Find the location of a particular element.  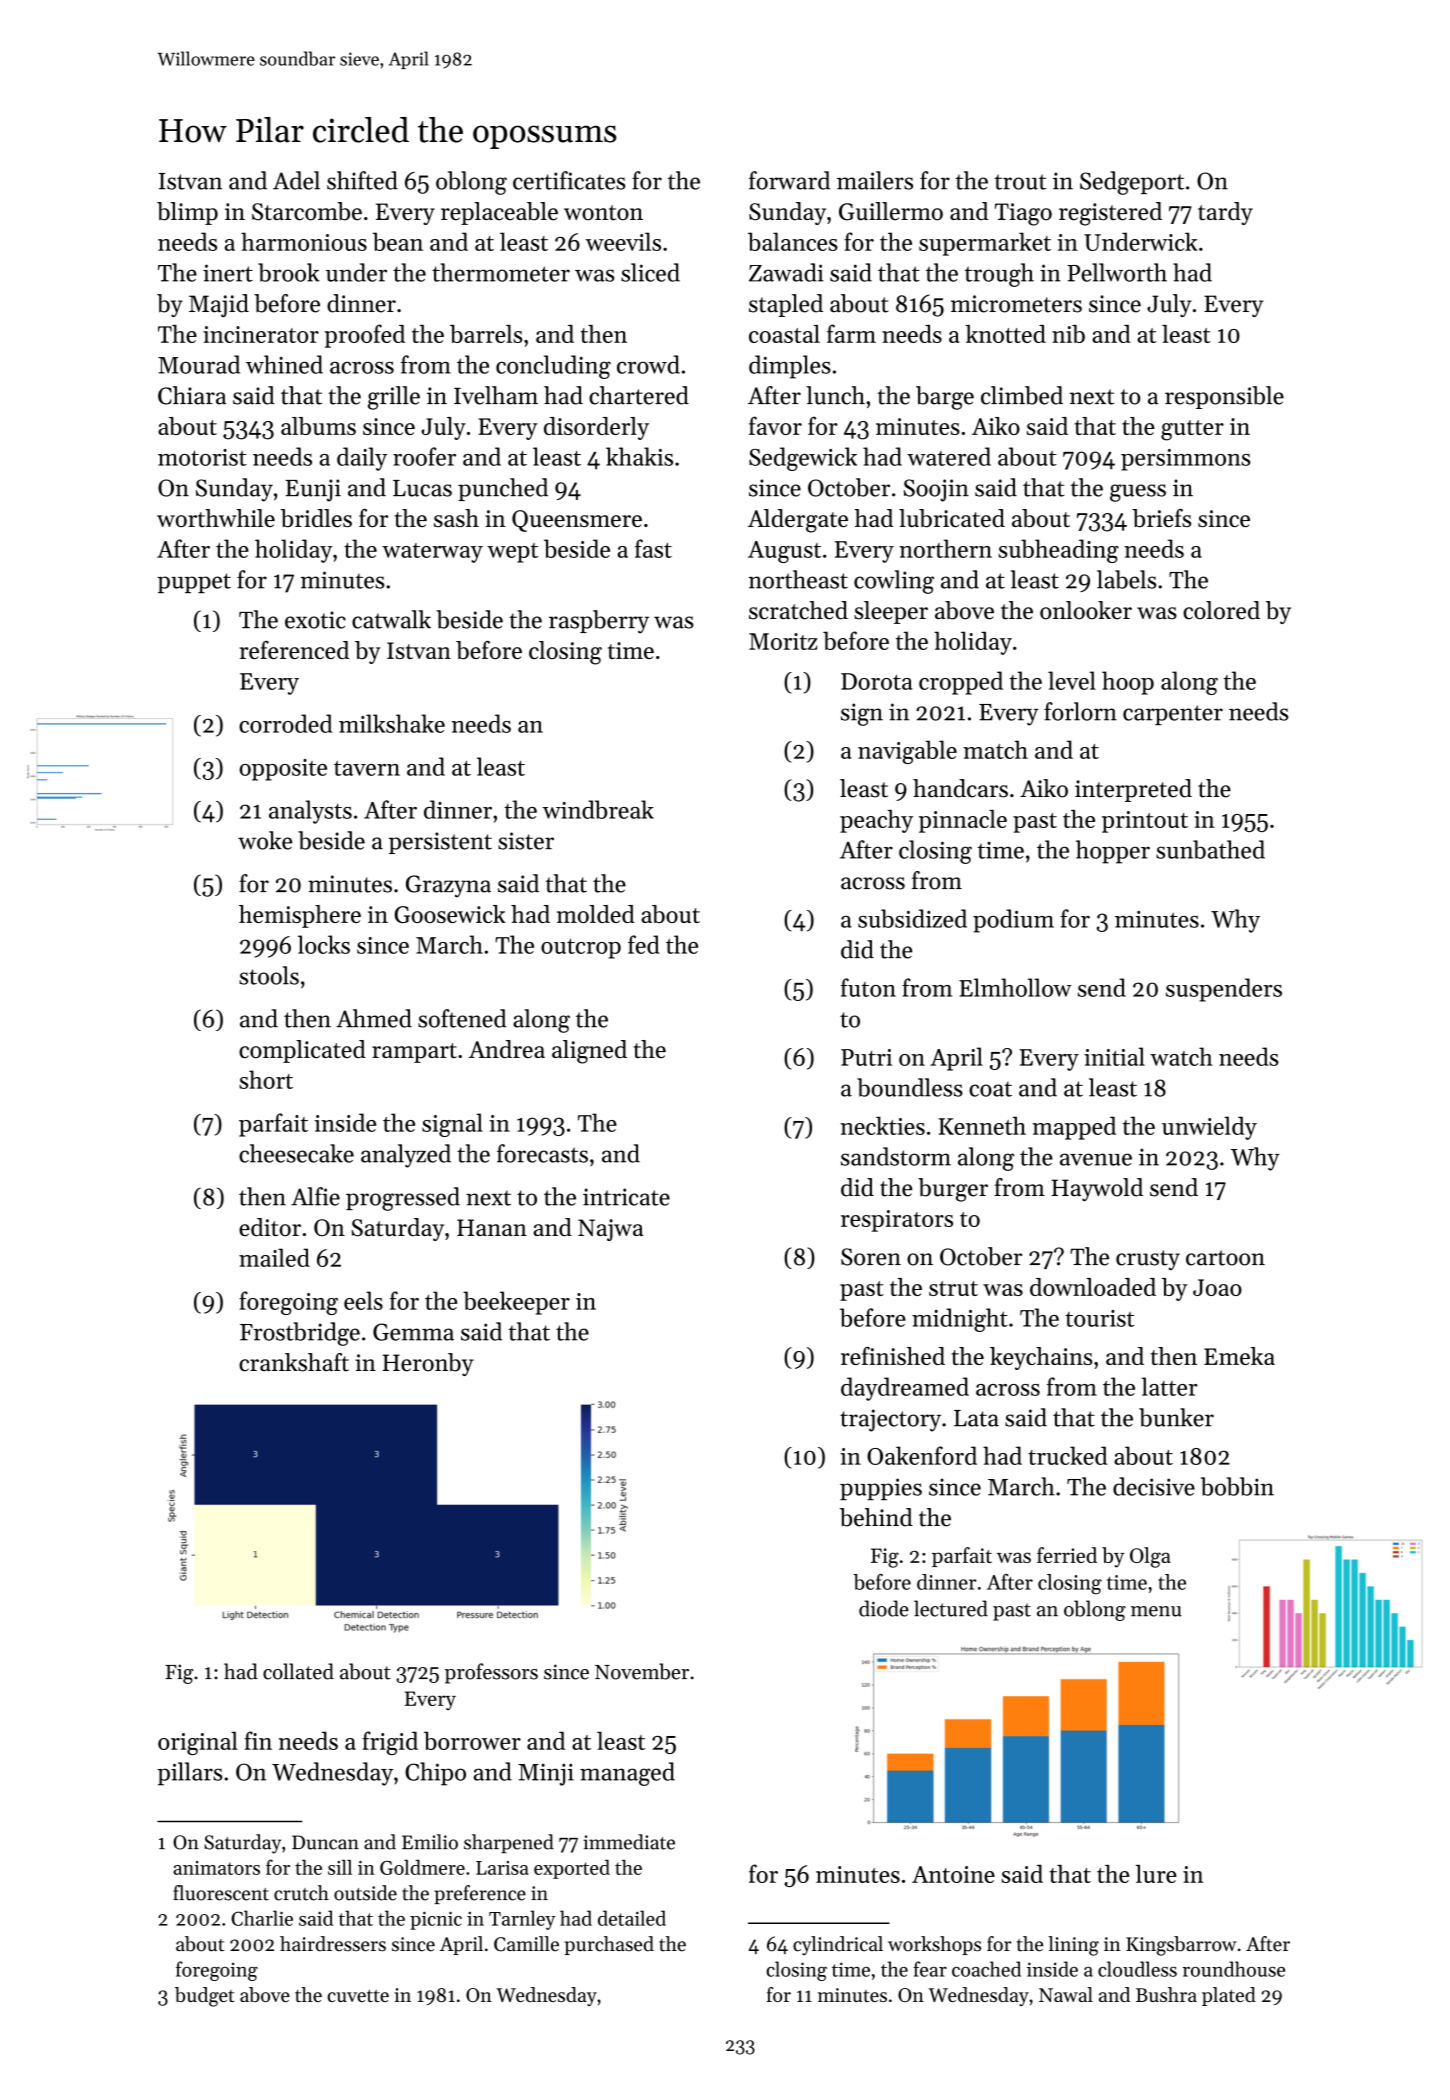

lure is located at coordinates (1156, 1874).
